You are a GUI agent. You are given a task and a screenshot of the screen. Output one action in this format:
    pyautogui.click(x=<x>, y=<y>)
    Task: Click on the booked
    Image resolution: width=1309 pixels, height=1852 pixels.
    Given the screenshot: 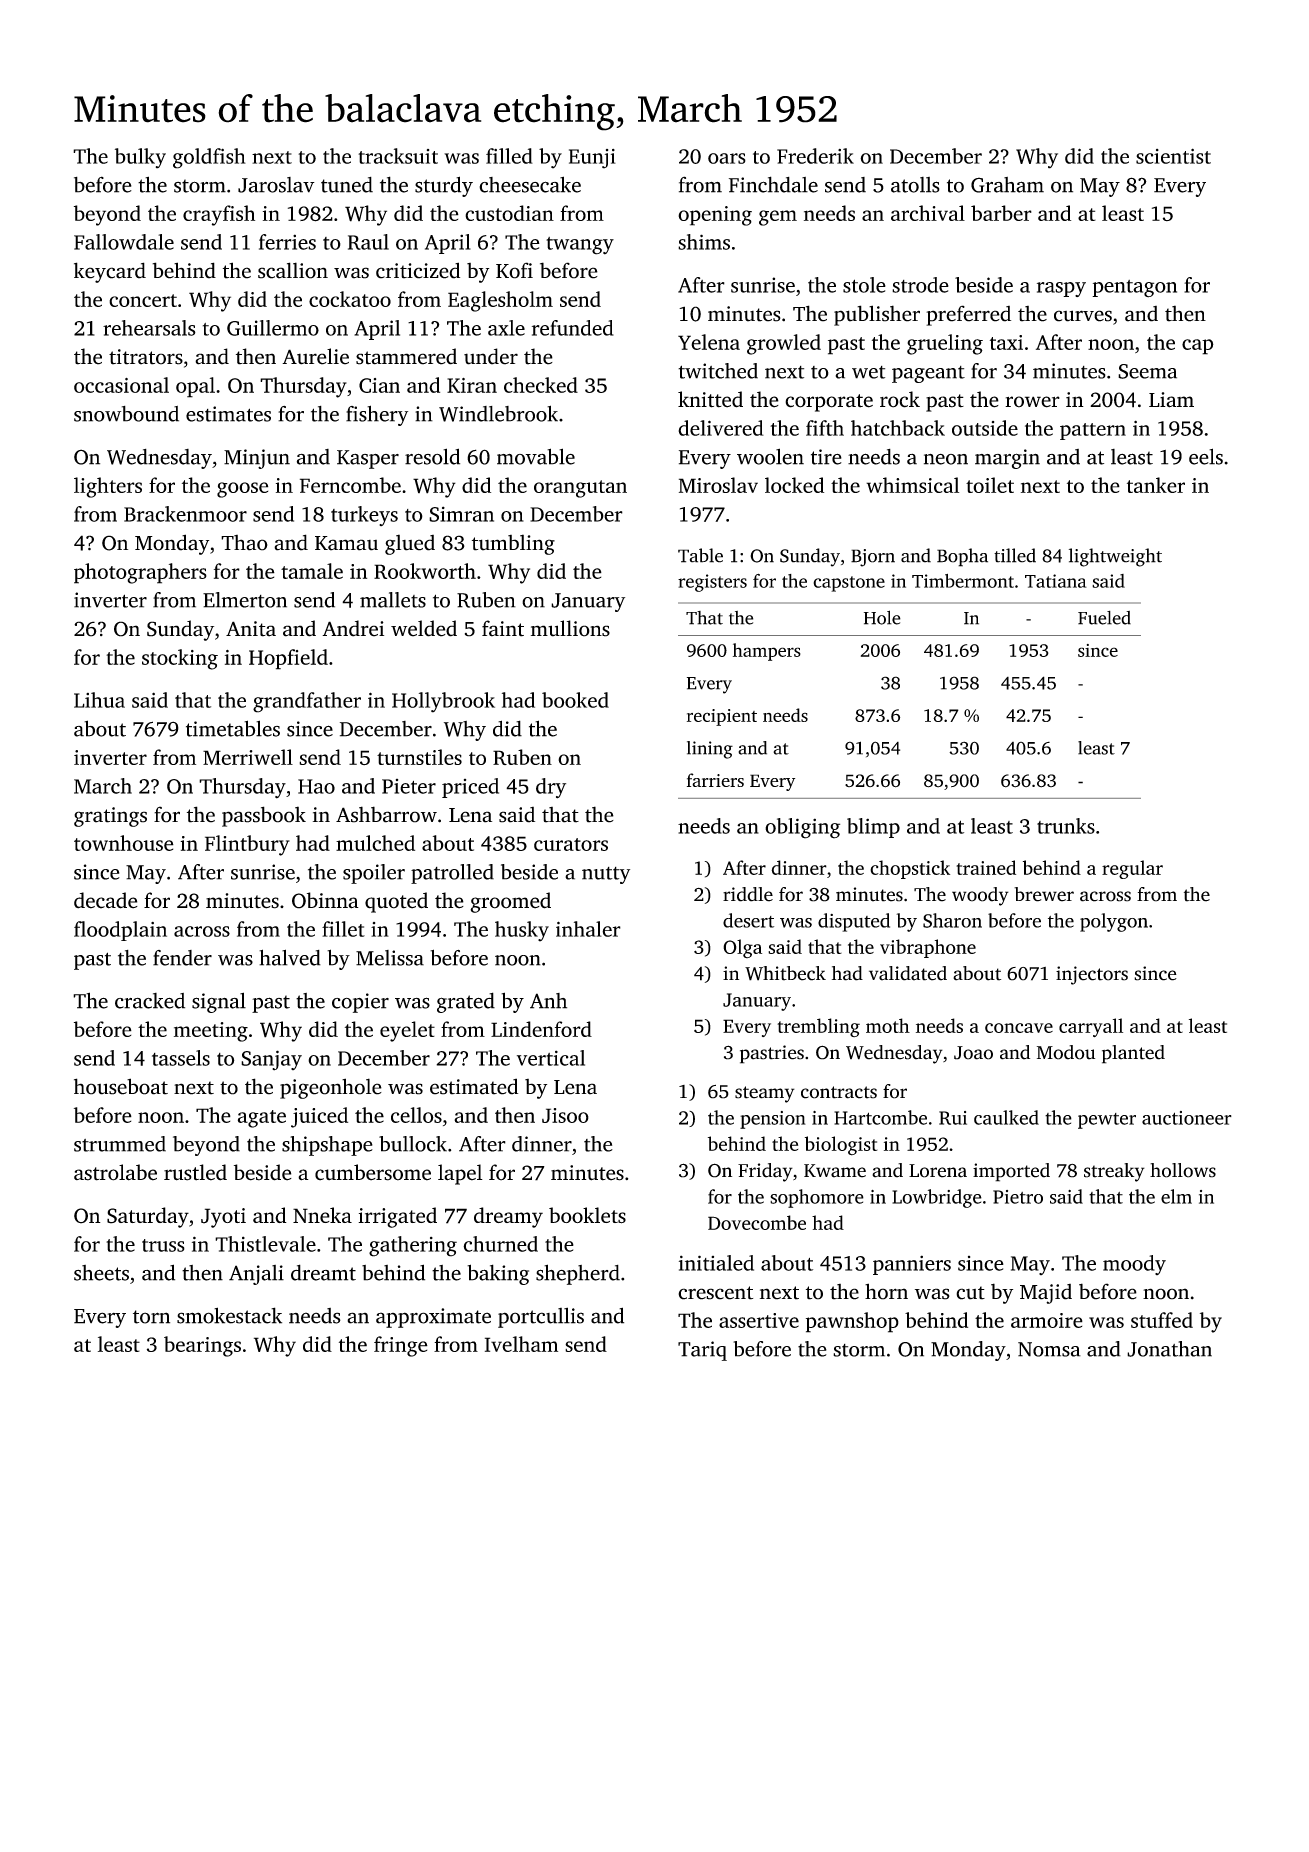 What is the action you would take?
    pyautogui.click(x=575, y=700)
